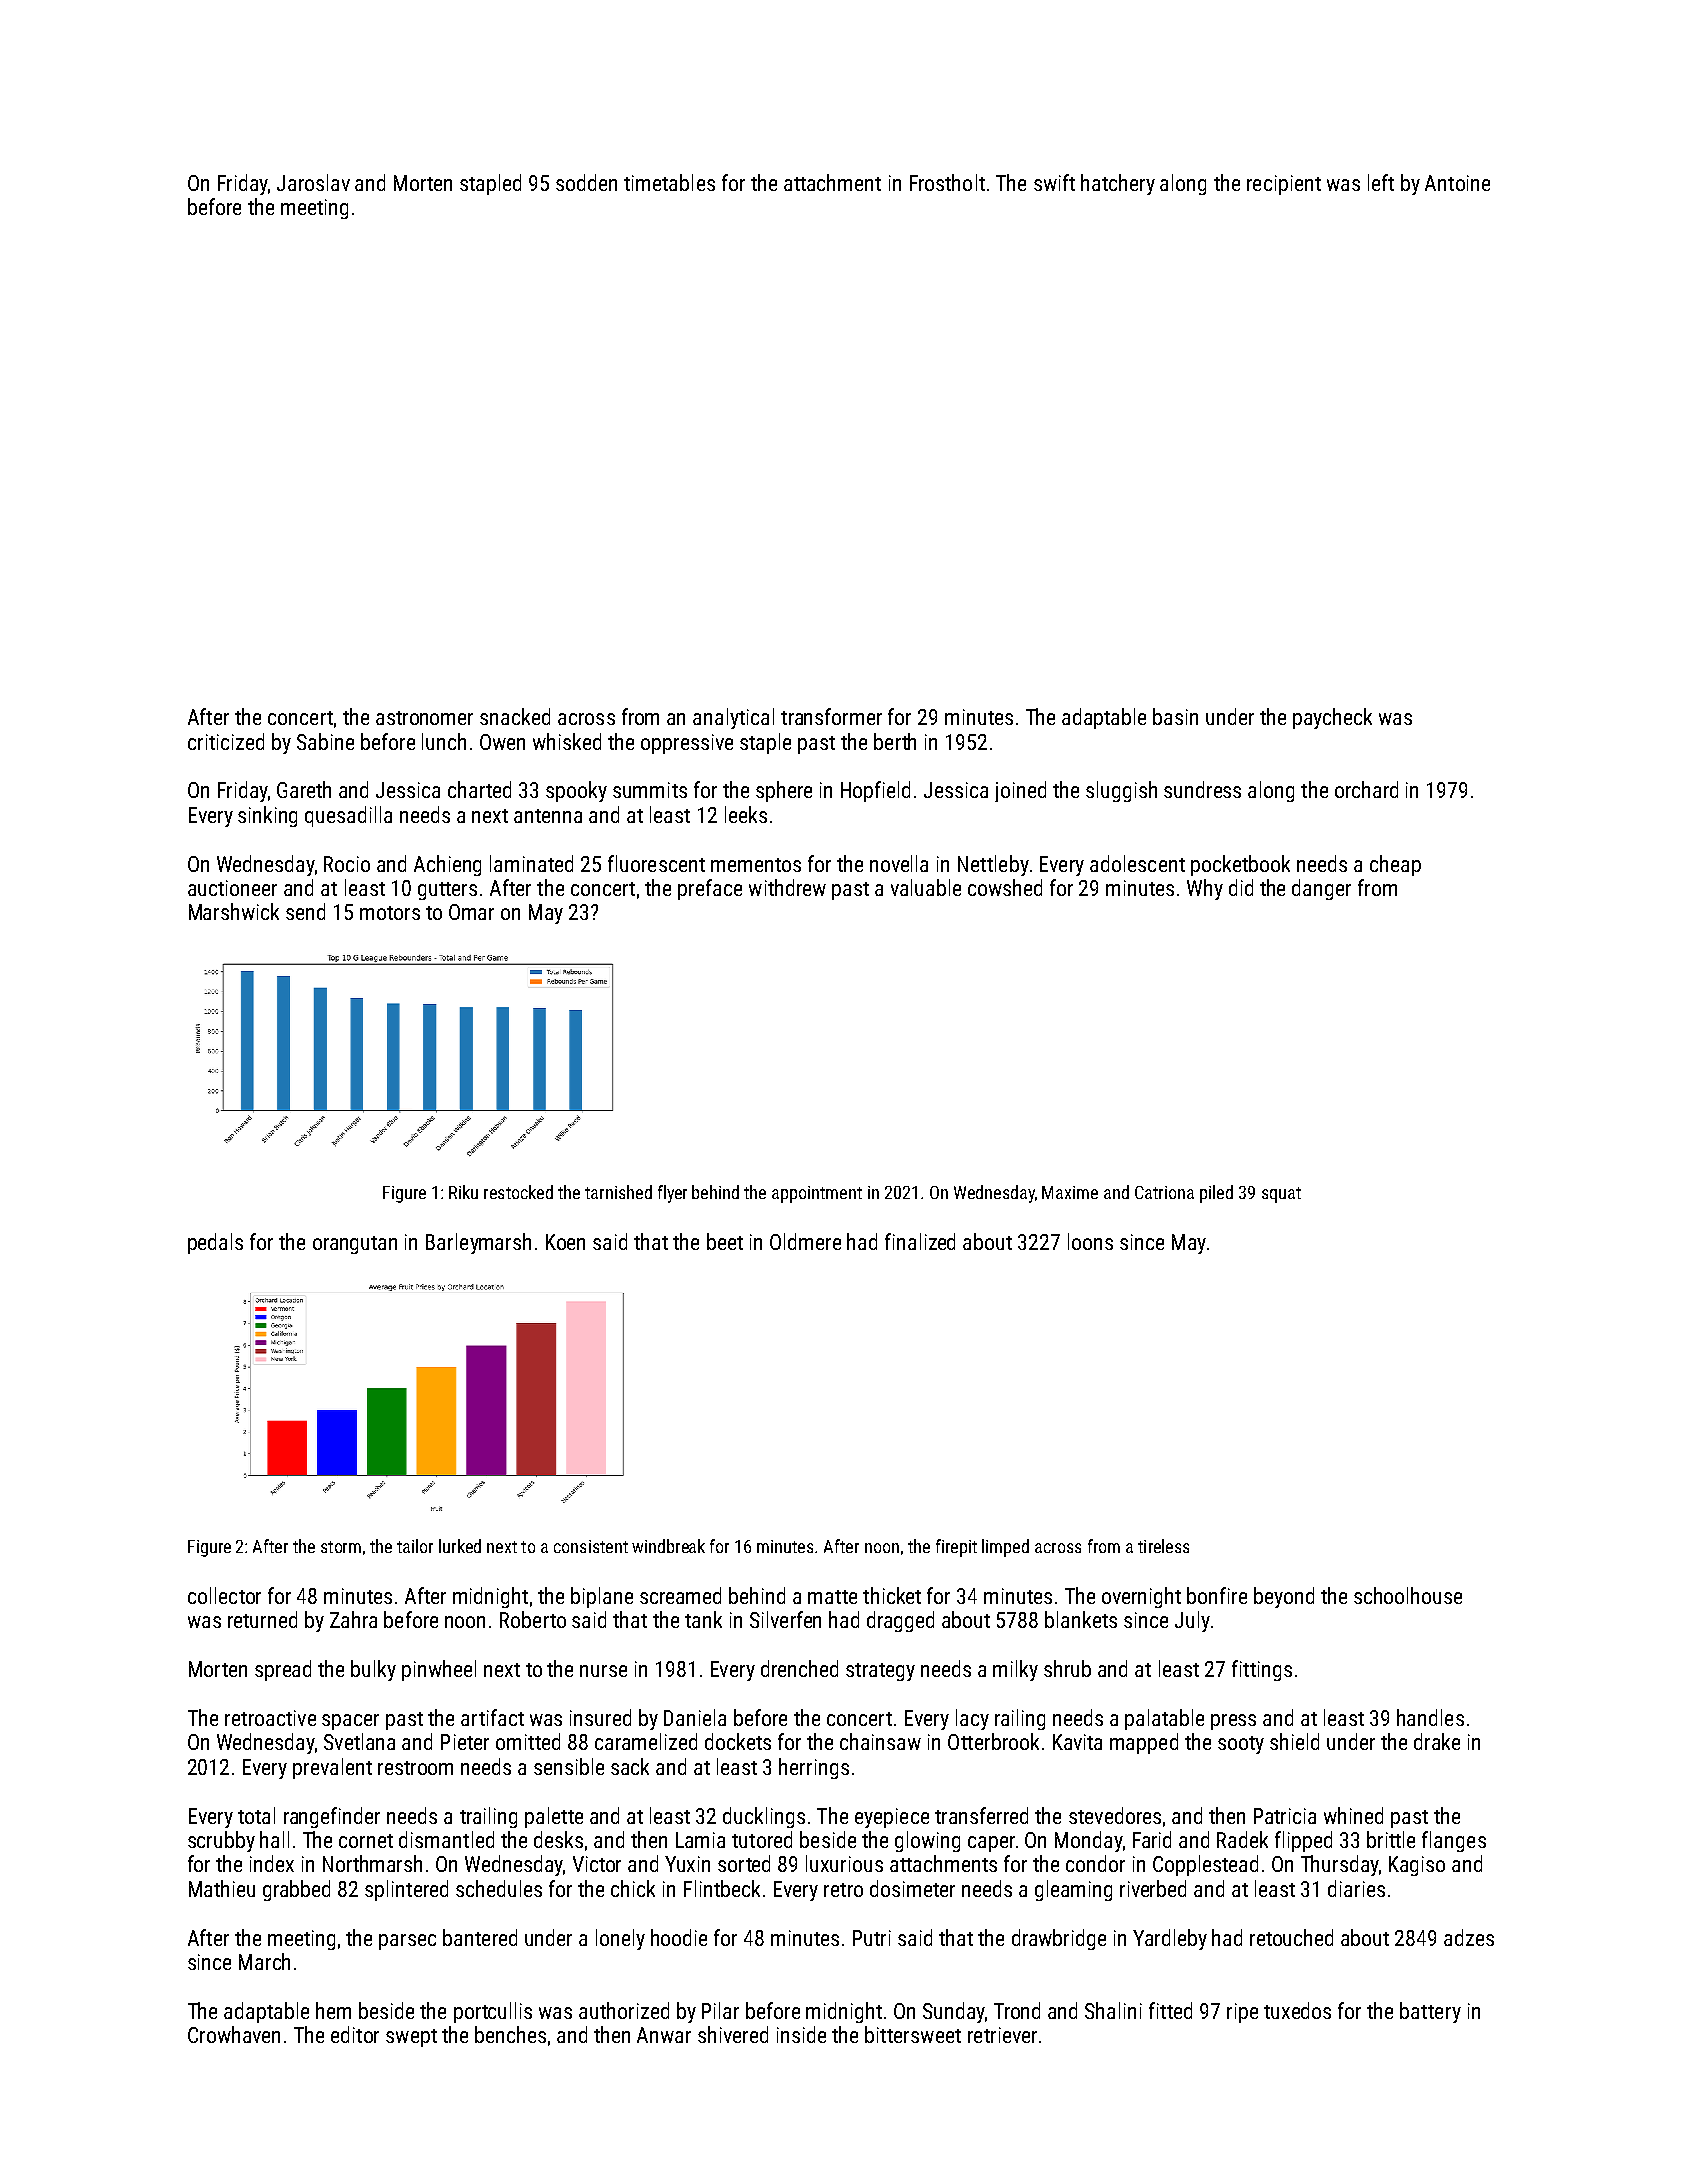 The width and height of the page is (1683, 2178). What do you see at coordinates (1332, 718) in the page?
I see `paycheck` at bounding box center [1332, 718].
